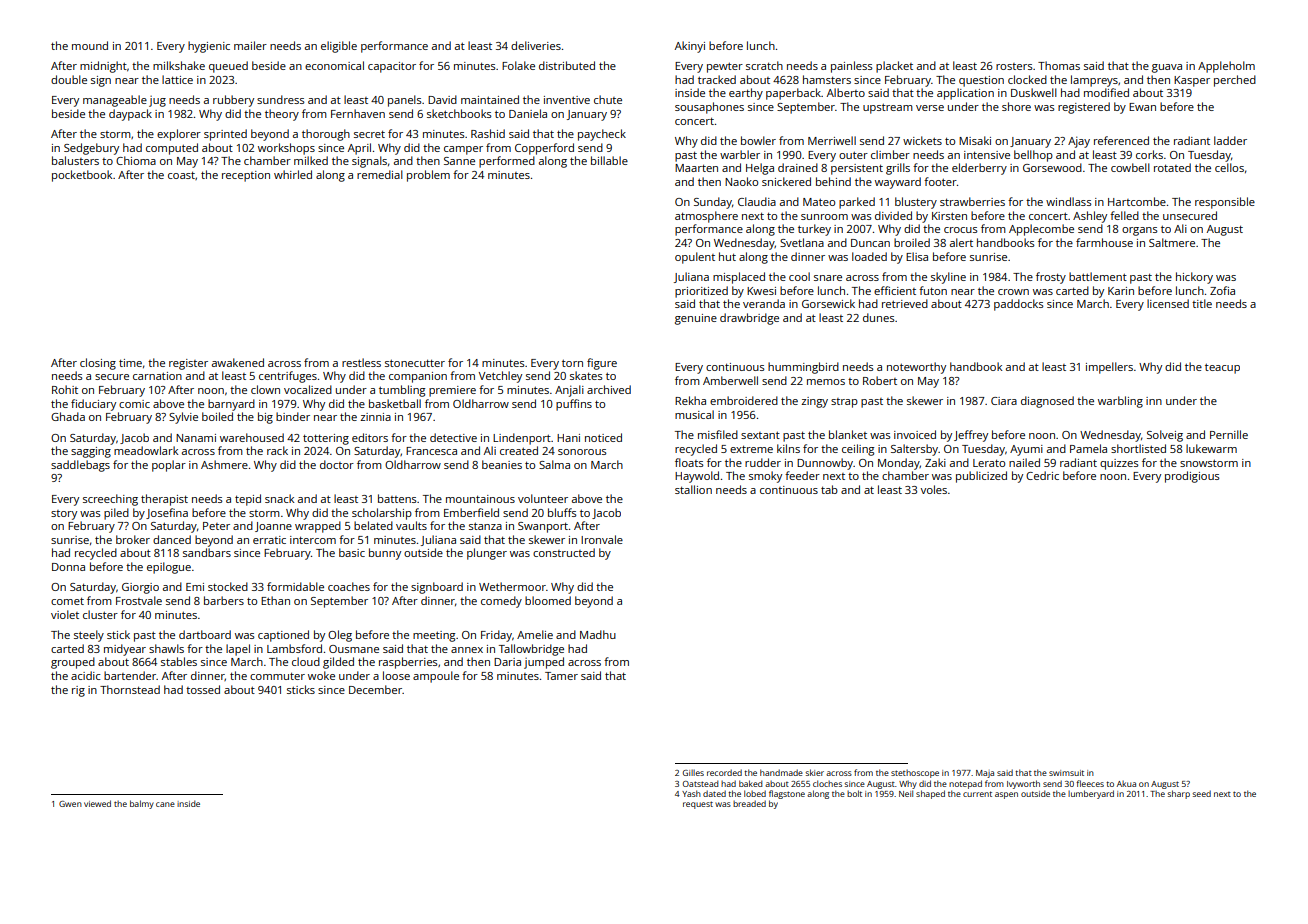 The height and width of the image is (924, 1308). I want to click on lampreys, so click(1094, 81).
